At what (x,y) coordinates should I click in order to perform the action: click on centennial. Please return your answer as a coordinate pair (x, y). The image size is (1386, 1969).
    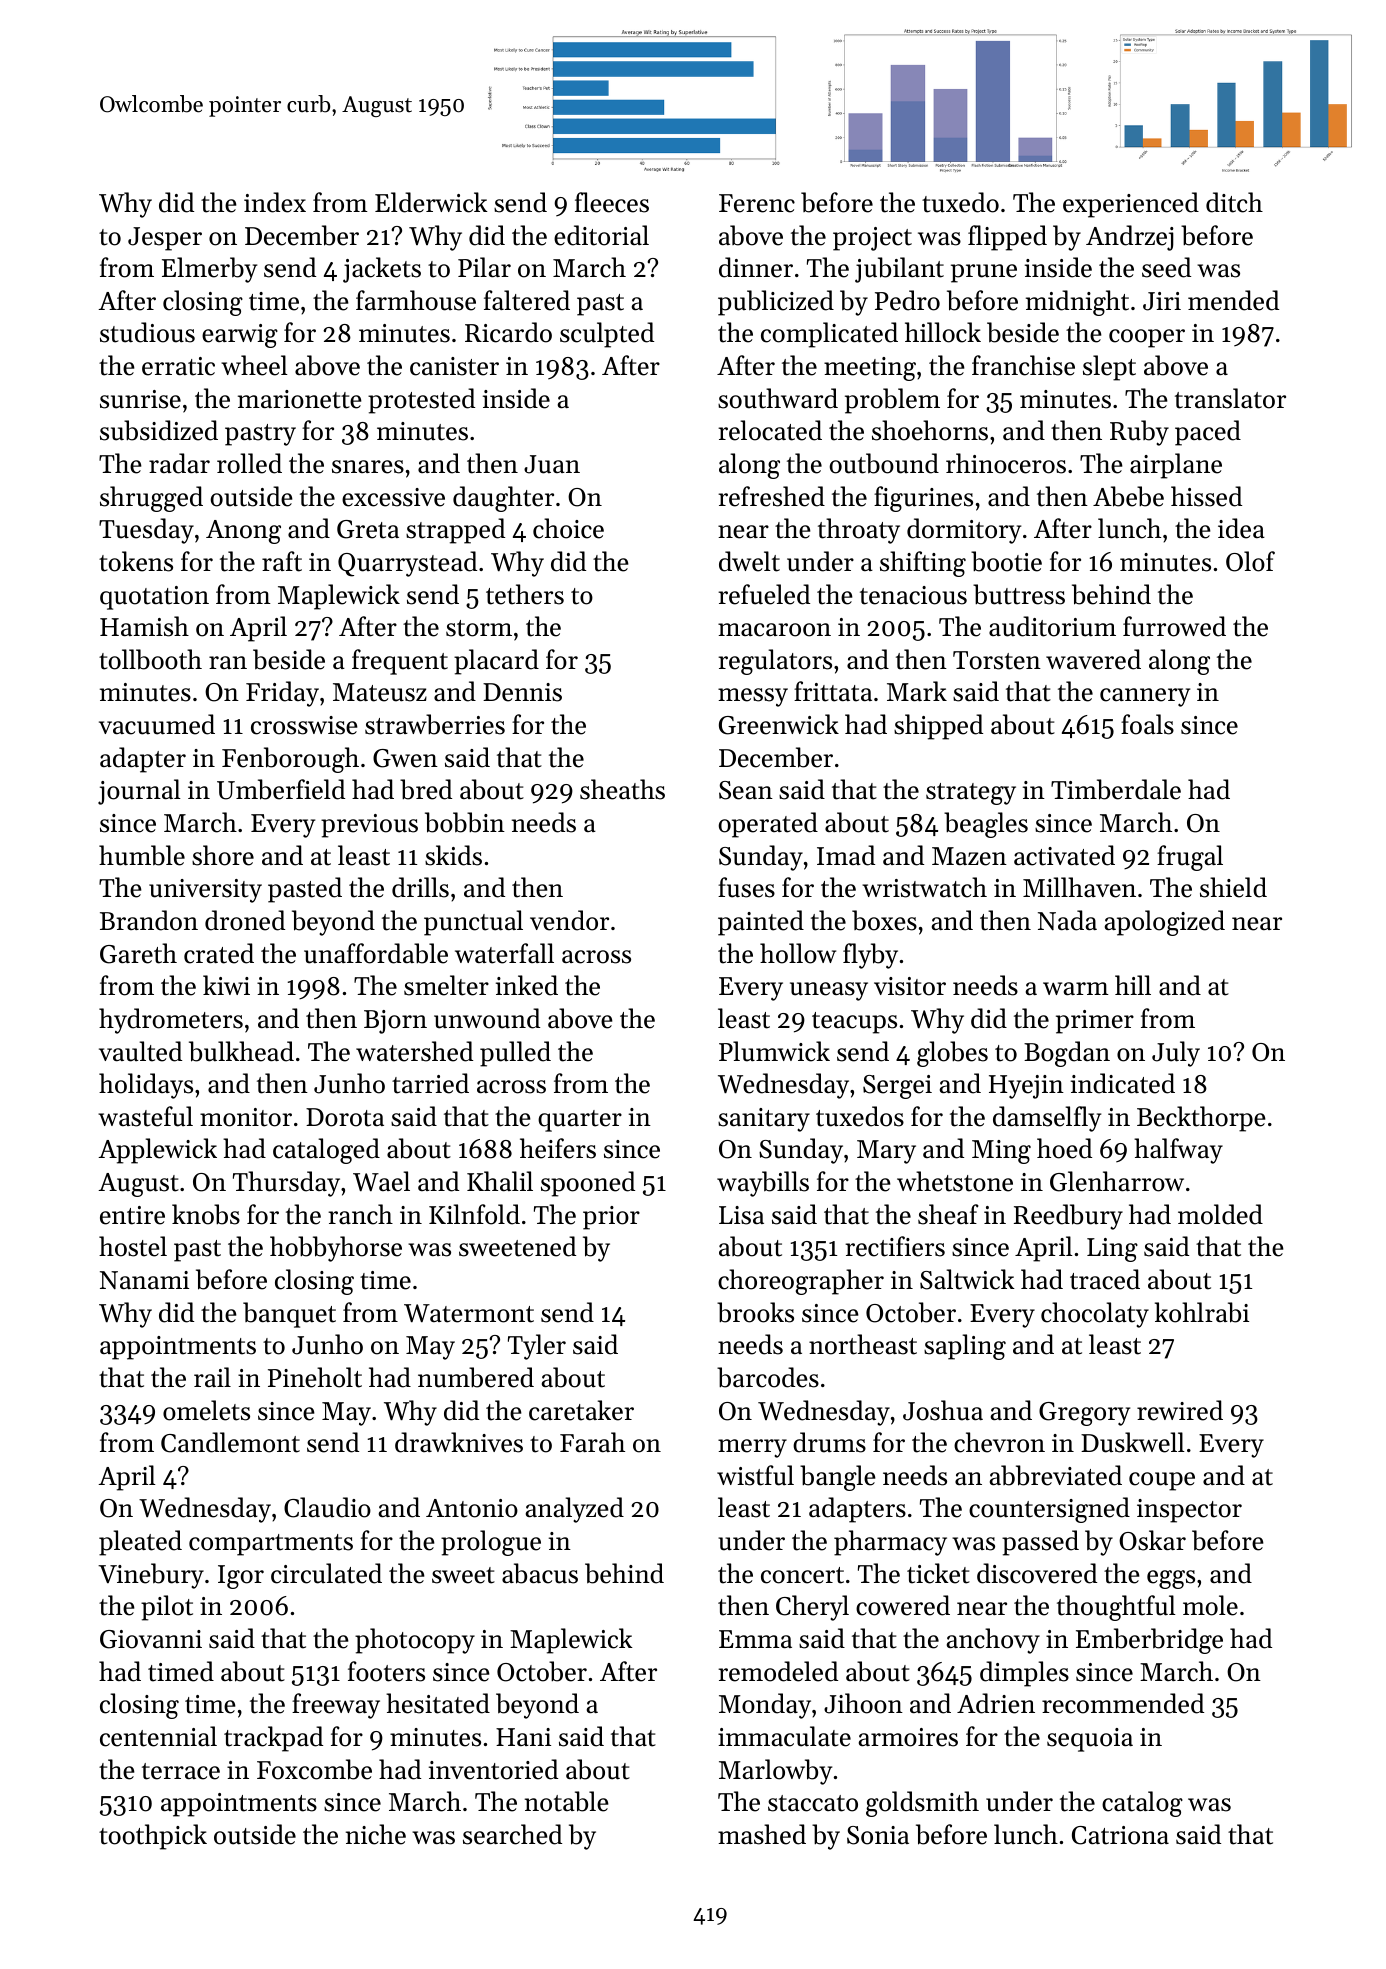
    Looking at the image, I should click on (158, 1736).
